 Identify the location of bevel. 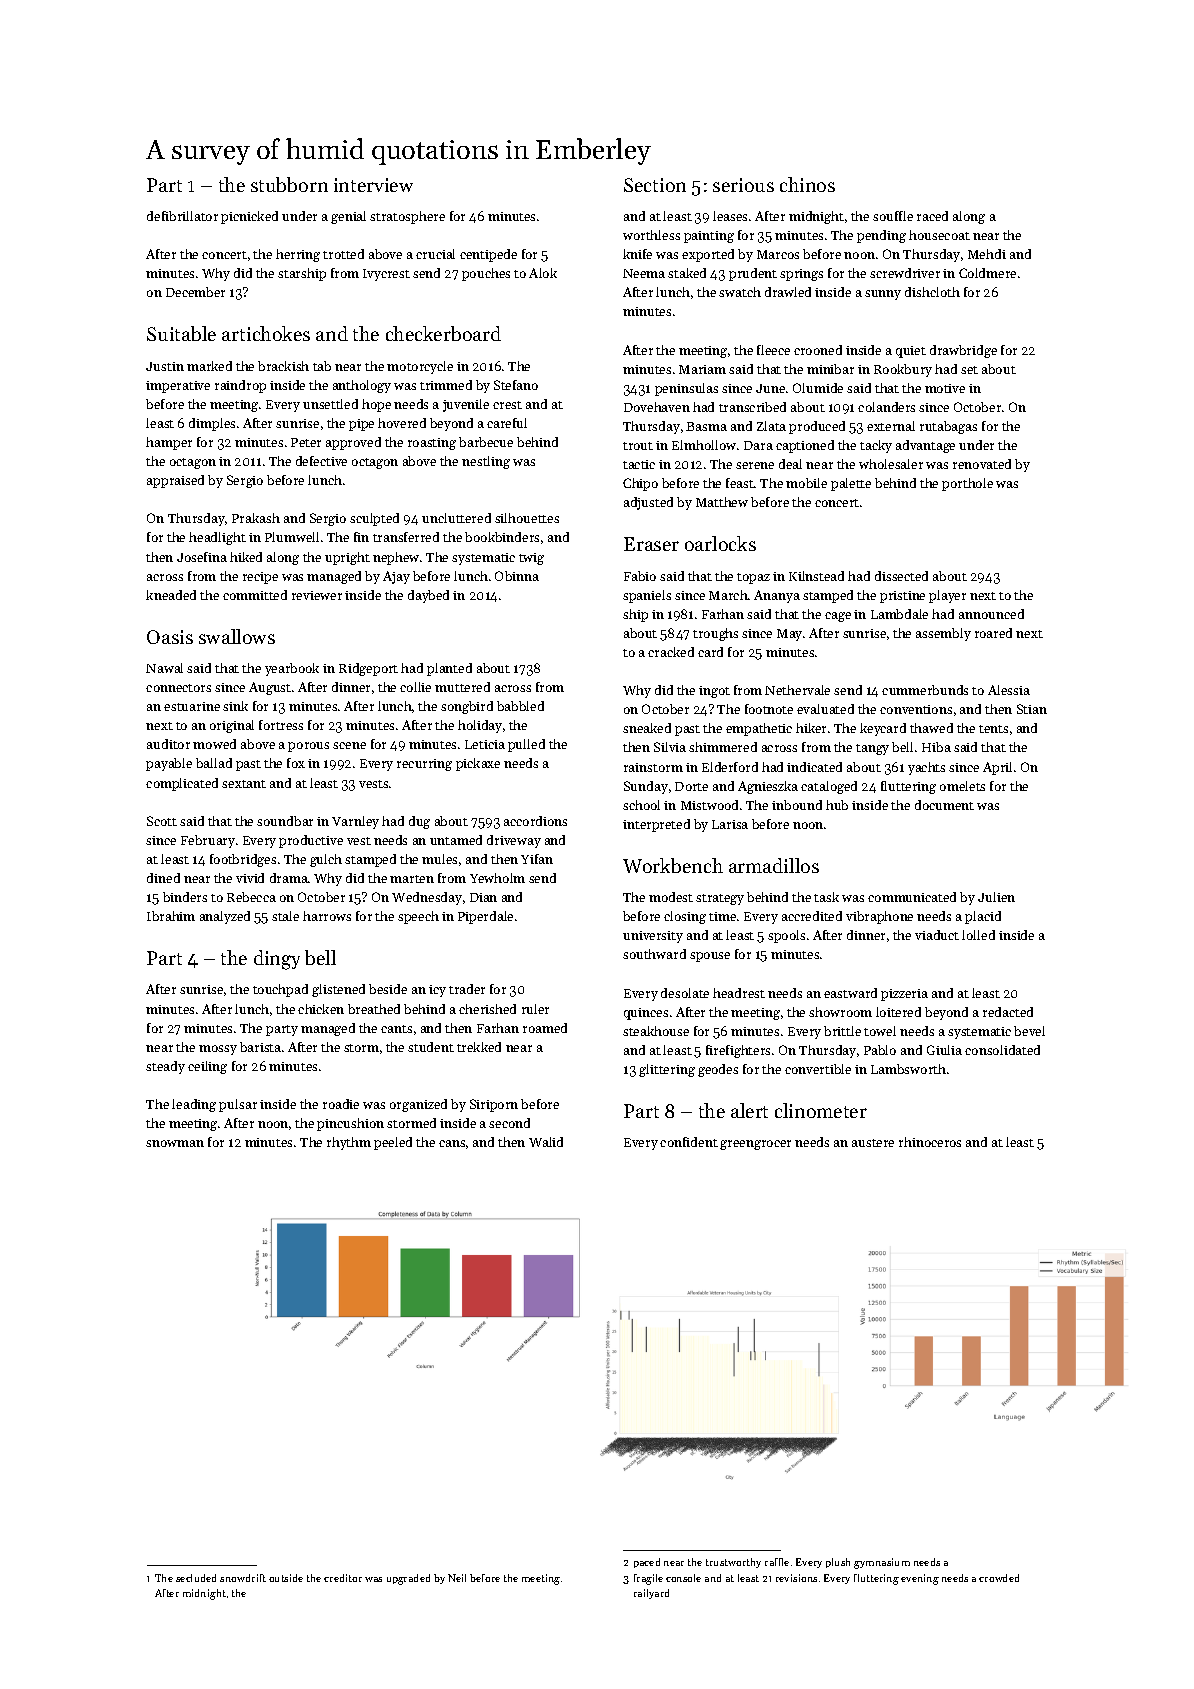
(1029, 1031).
